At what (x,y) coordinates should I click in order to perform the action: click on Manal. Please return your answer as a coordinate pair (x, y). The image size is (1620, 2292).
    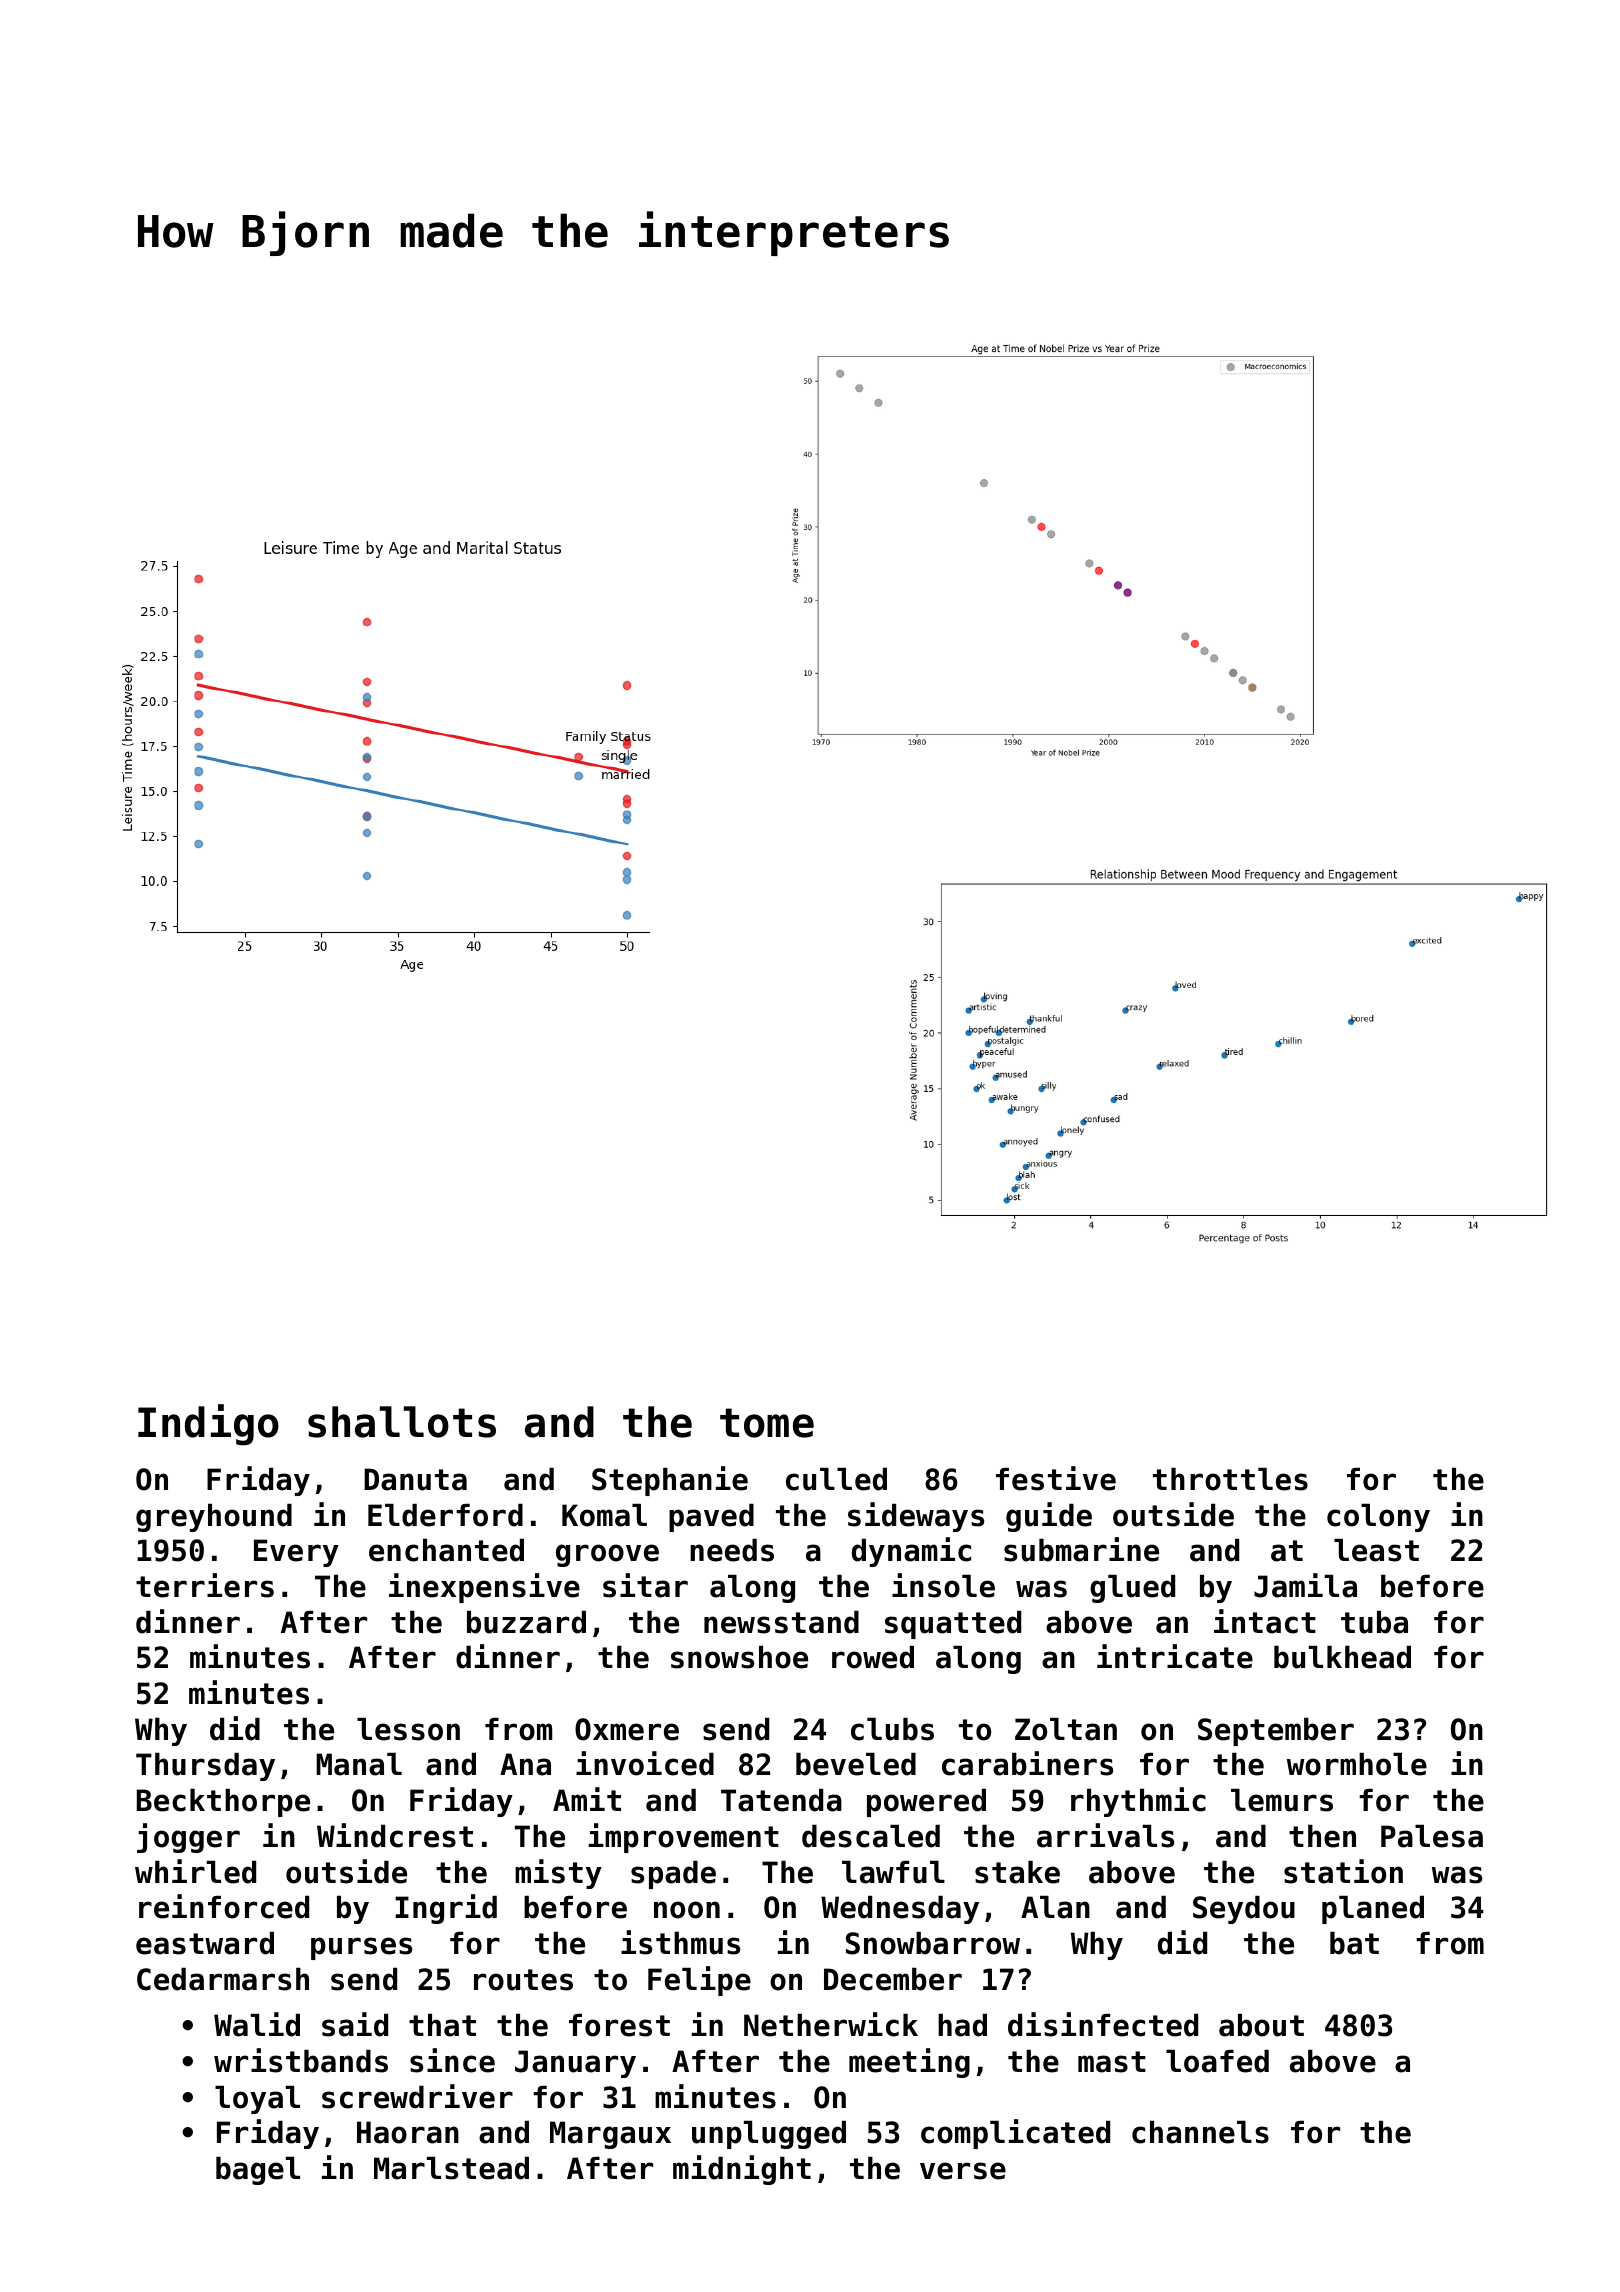
    Looking at the image, I should click on (359, 1764).
